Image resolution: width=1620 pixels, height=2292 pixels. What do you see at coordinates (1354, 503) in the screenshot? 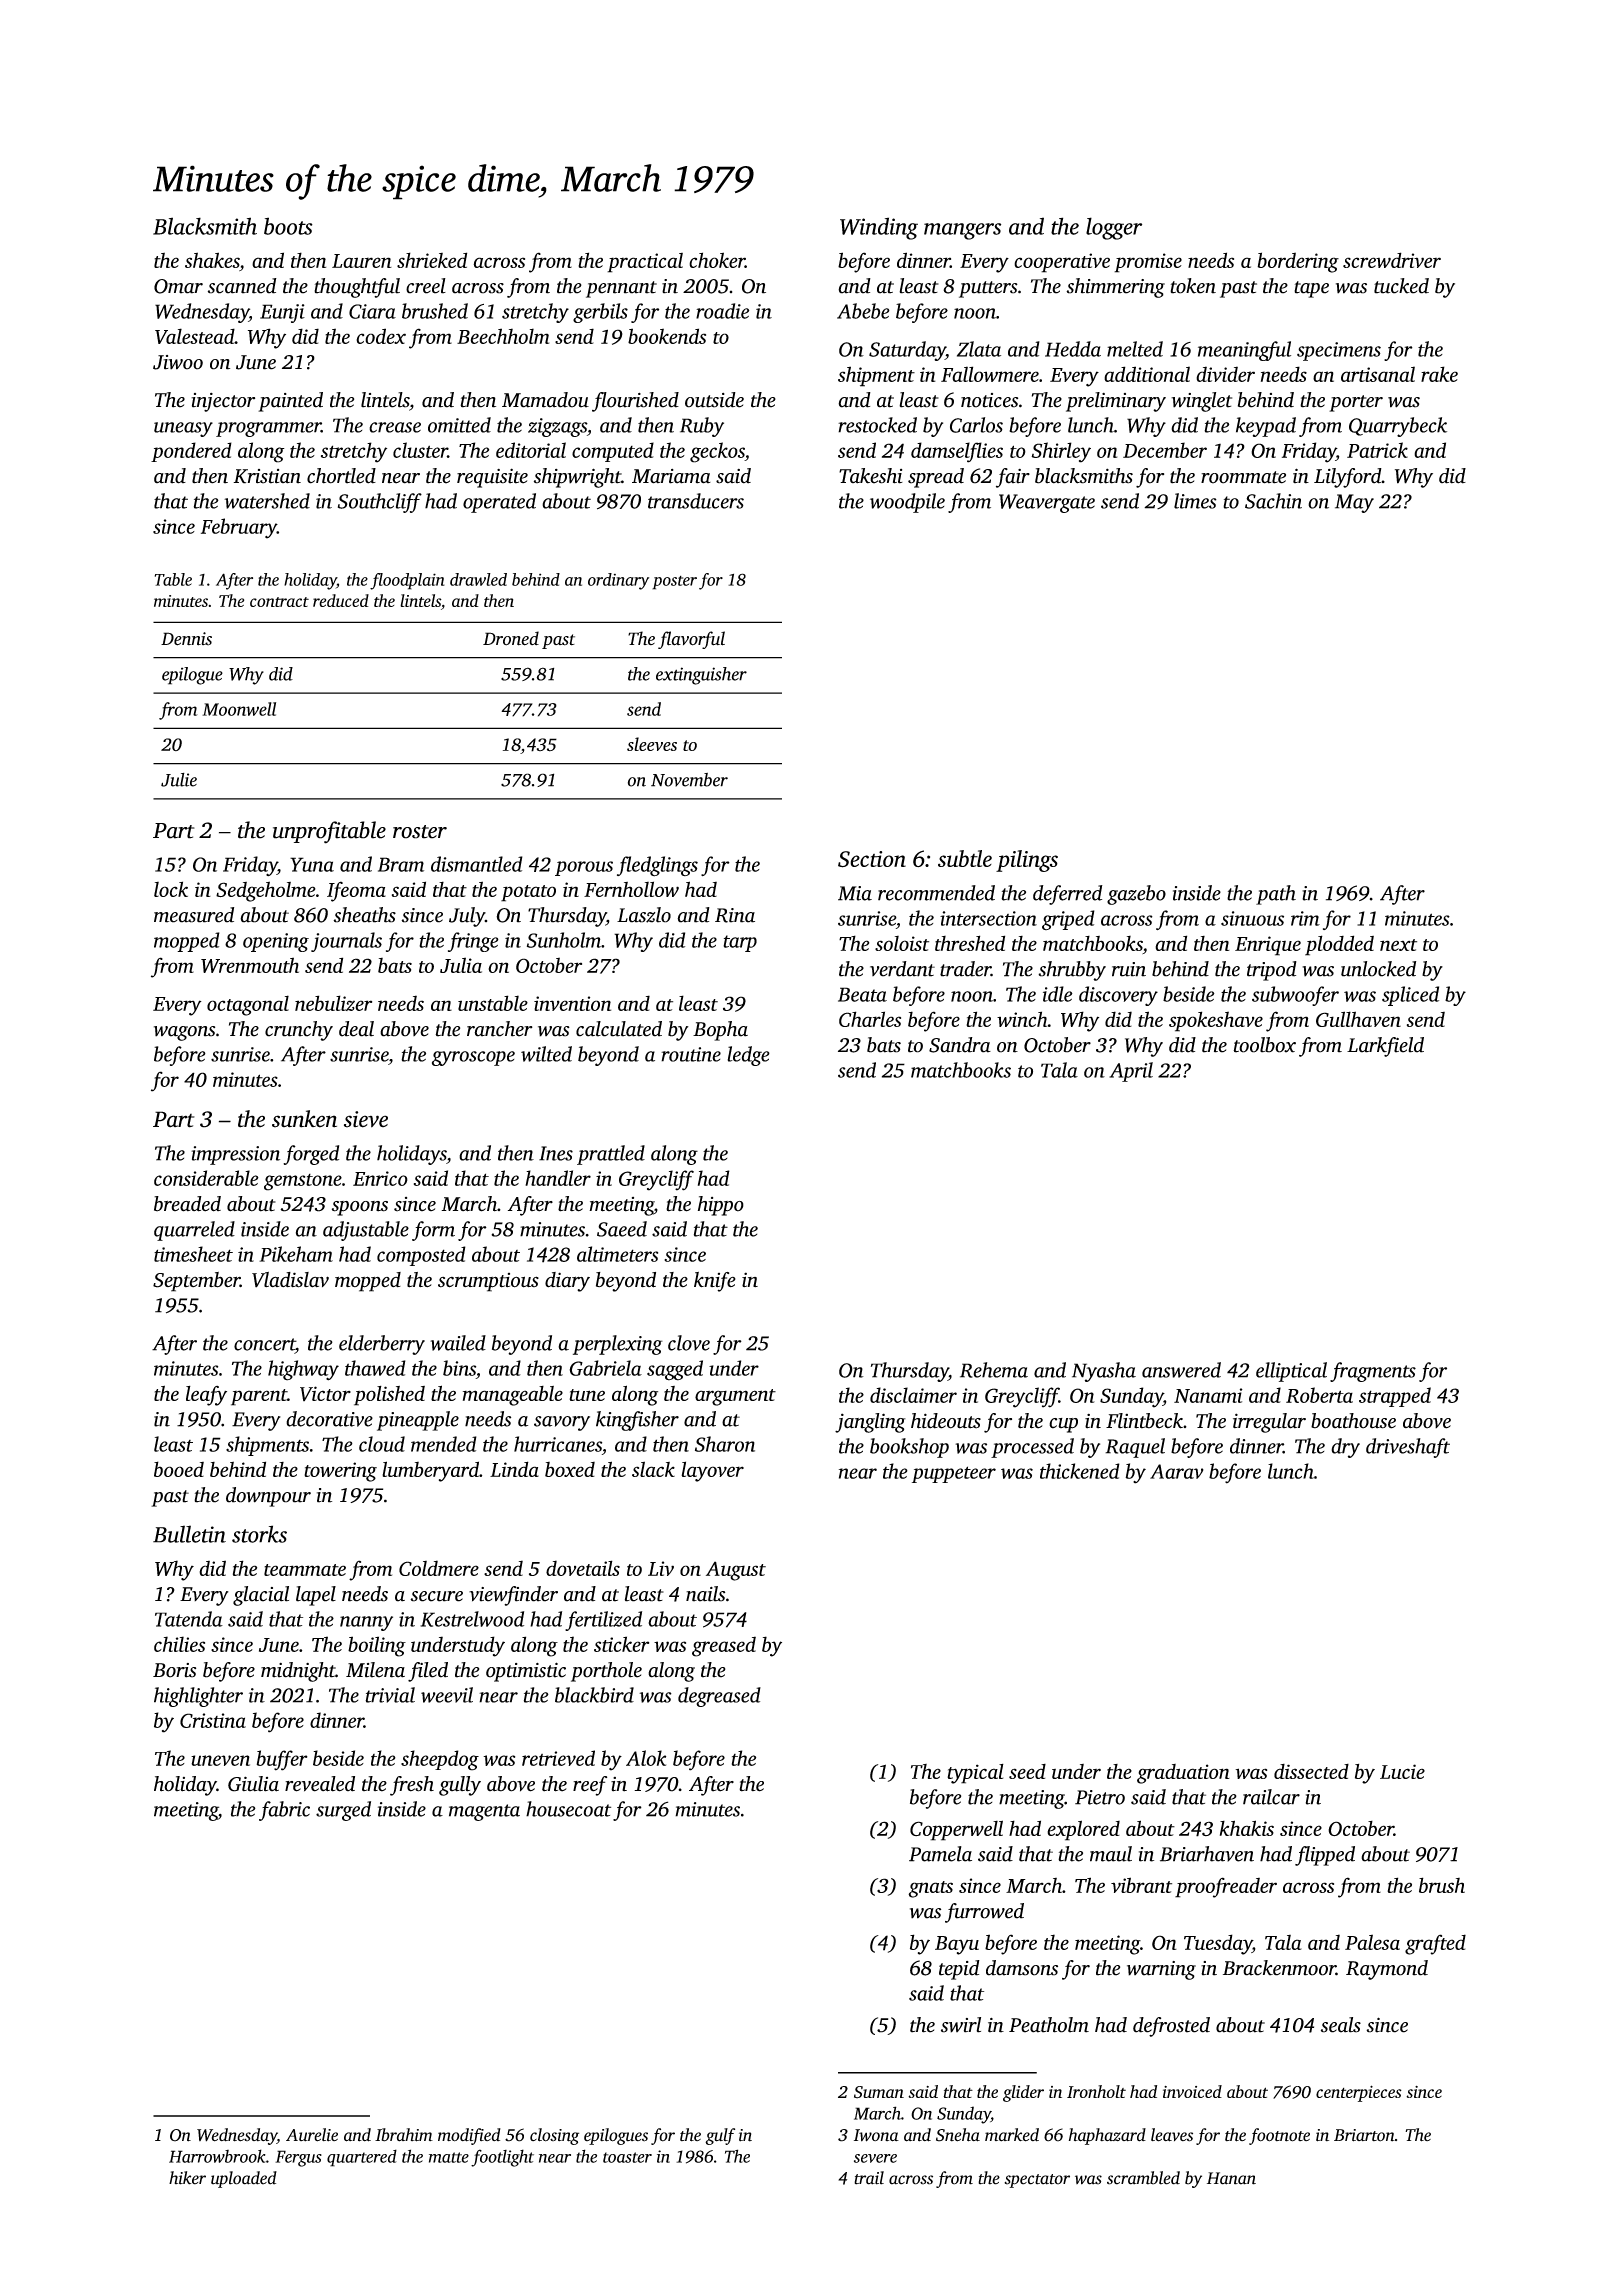
I see `May` at bounding box center [1354, 503].
